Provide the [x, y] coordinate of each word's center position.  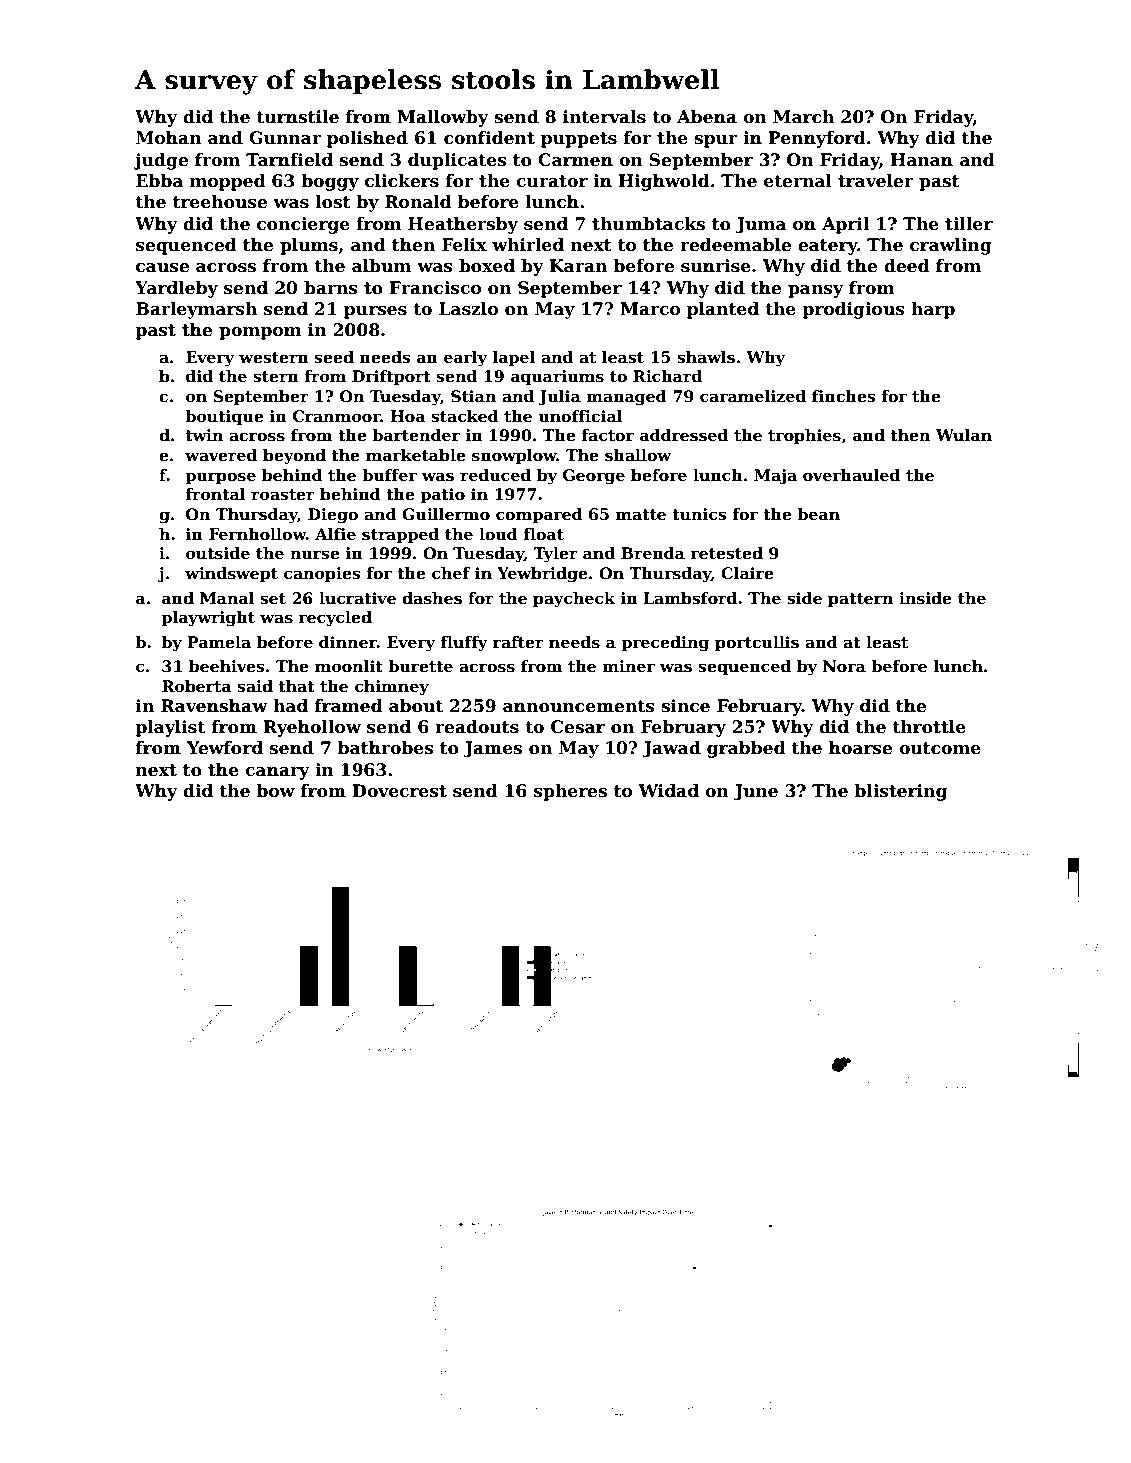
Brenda [653, 553]
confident [489, 138]
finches [844, 396]
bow [275, 791]
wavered [221, 455]
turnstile [297, 117]
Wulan [964, 435]
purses [375, 312]
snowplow [514, 456]
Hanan [921, 160]
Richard [667, 376]
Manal [227, 598]
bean [818, 514]
